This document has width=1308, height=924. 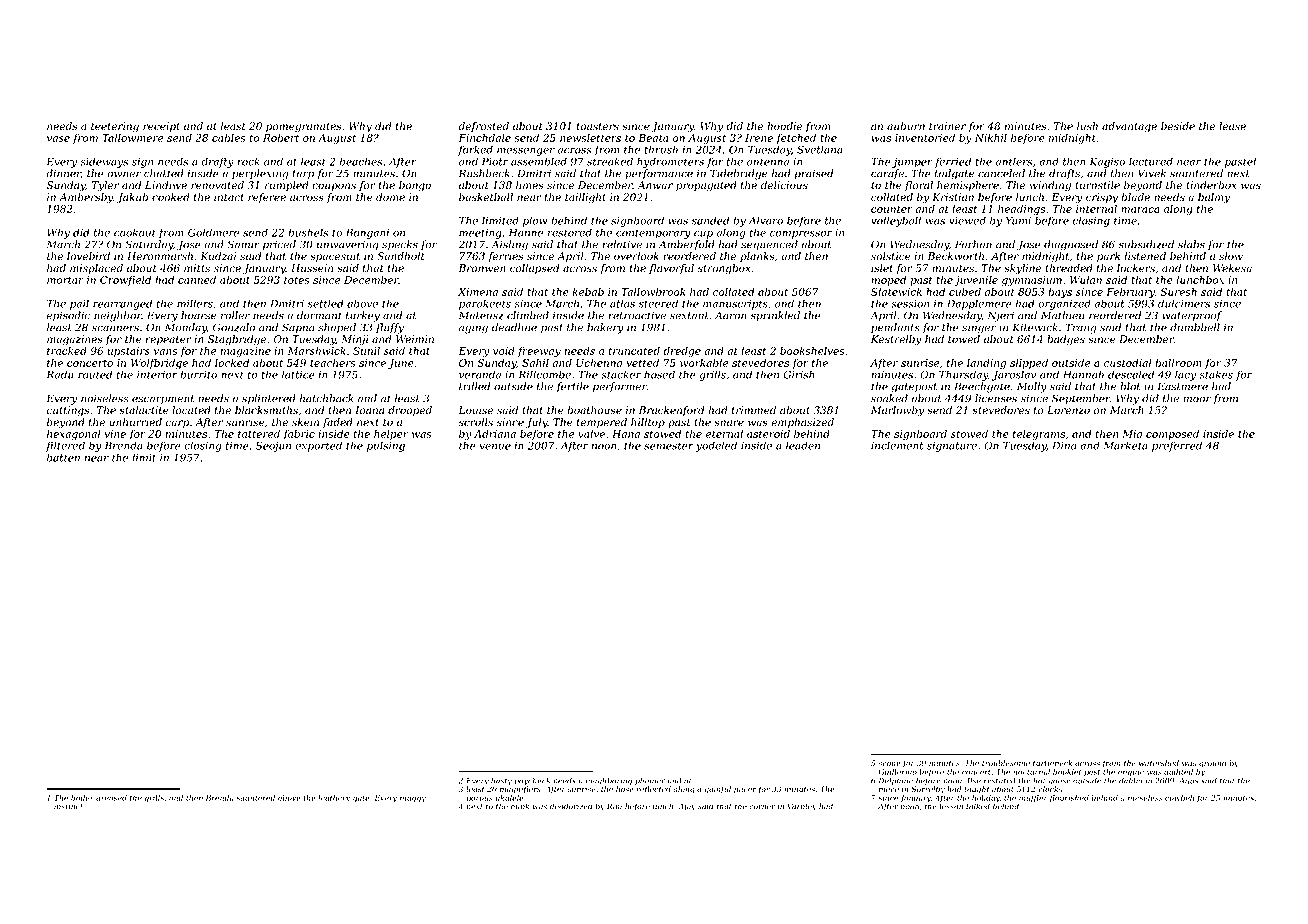 What do you see at coordinates (704, 362) in the document?
I see `workable` at bounding box center [704, 362].
